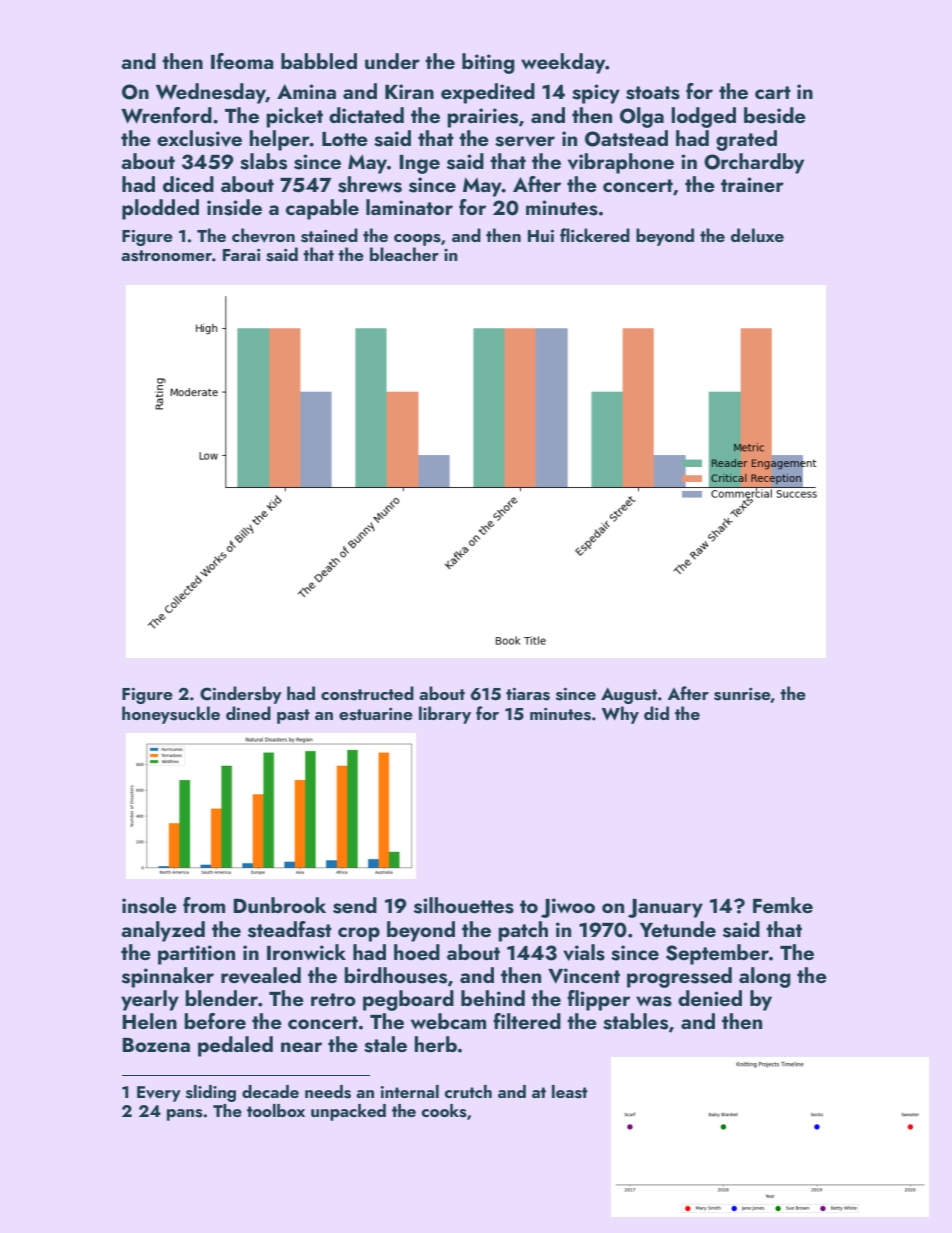 Image resolution: width=952 pixels, height=1233 pixels. I want to click on Farai, so click(241, 255).
